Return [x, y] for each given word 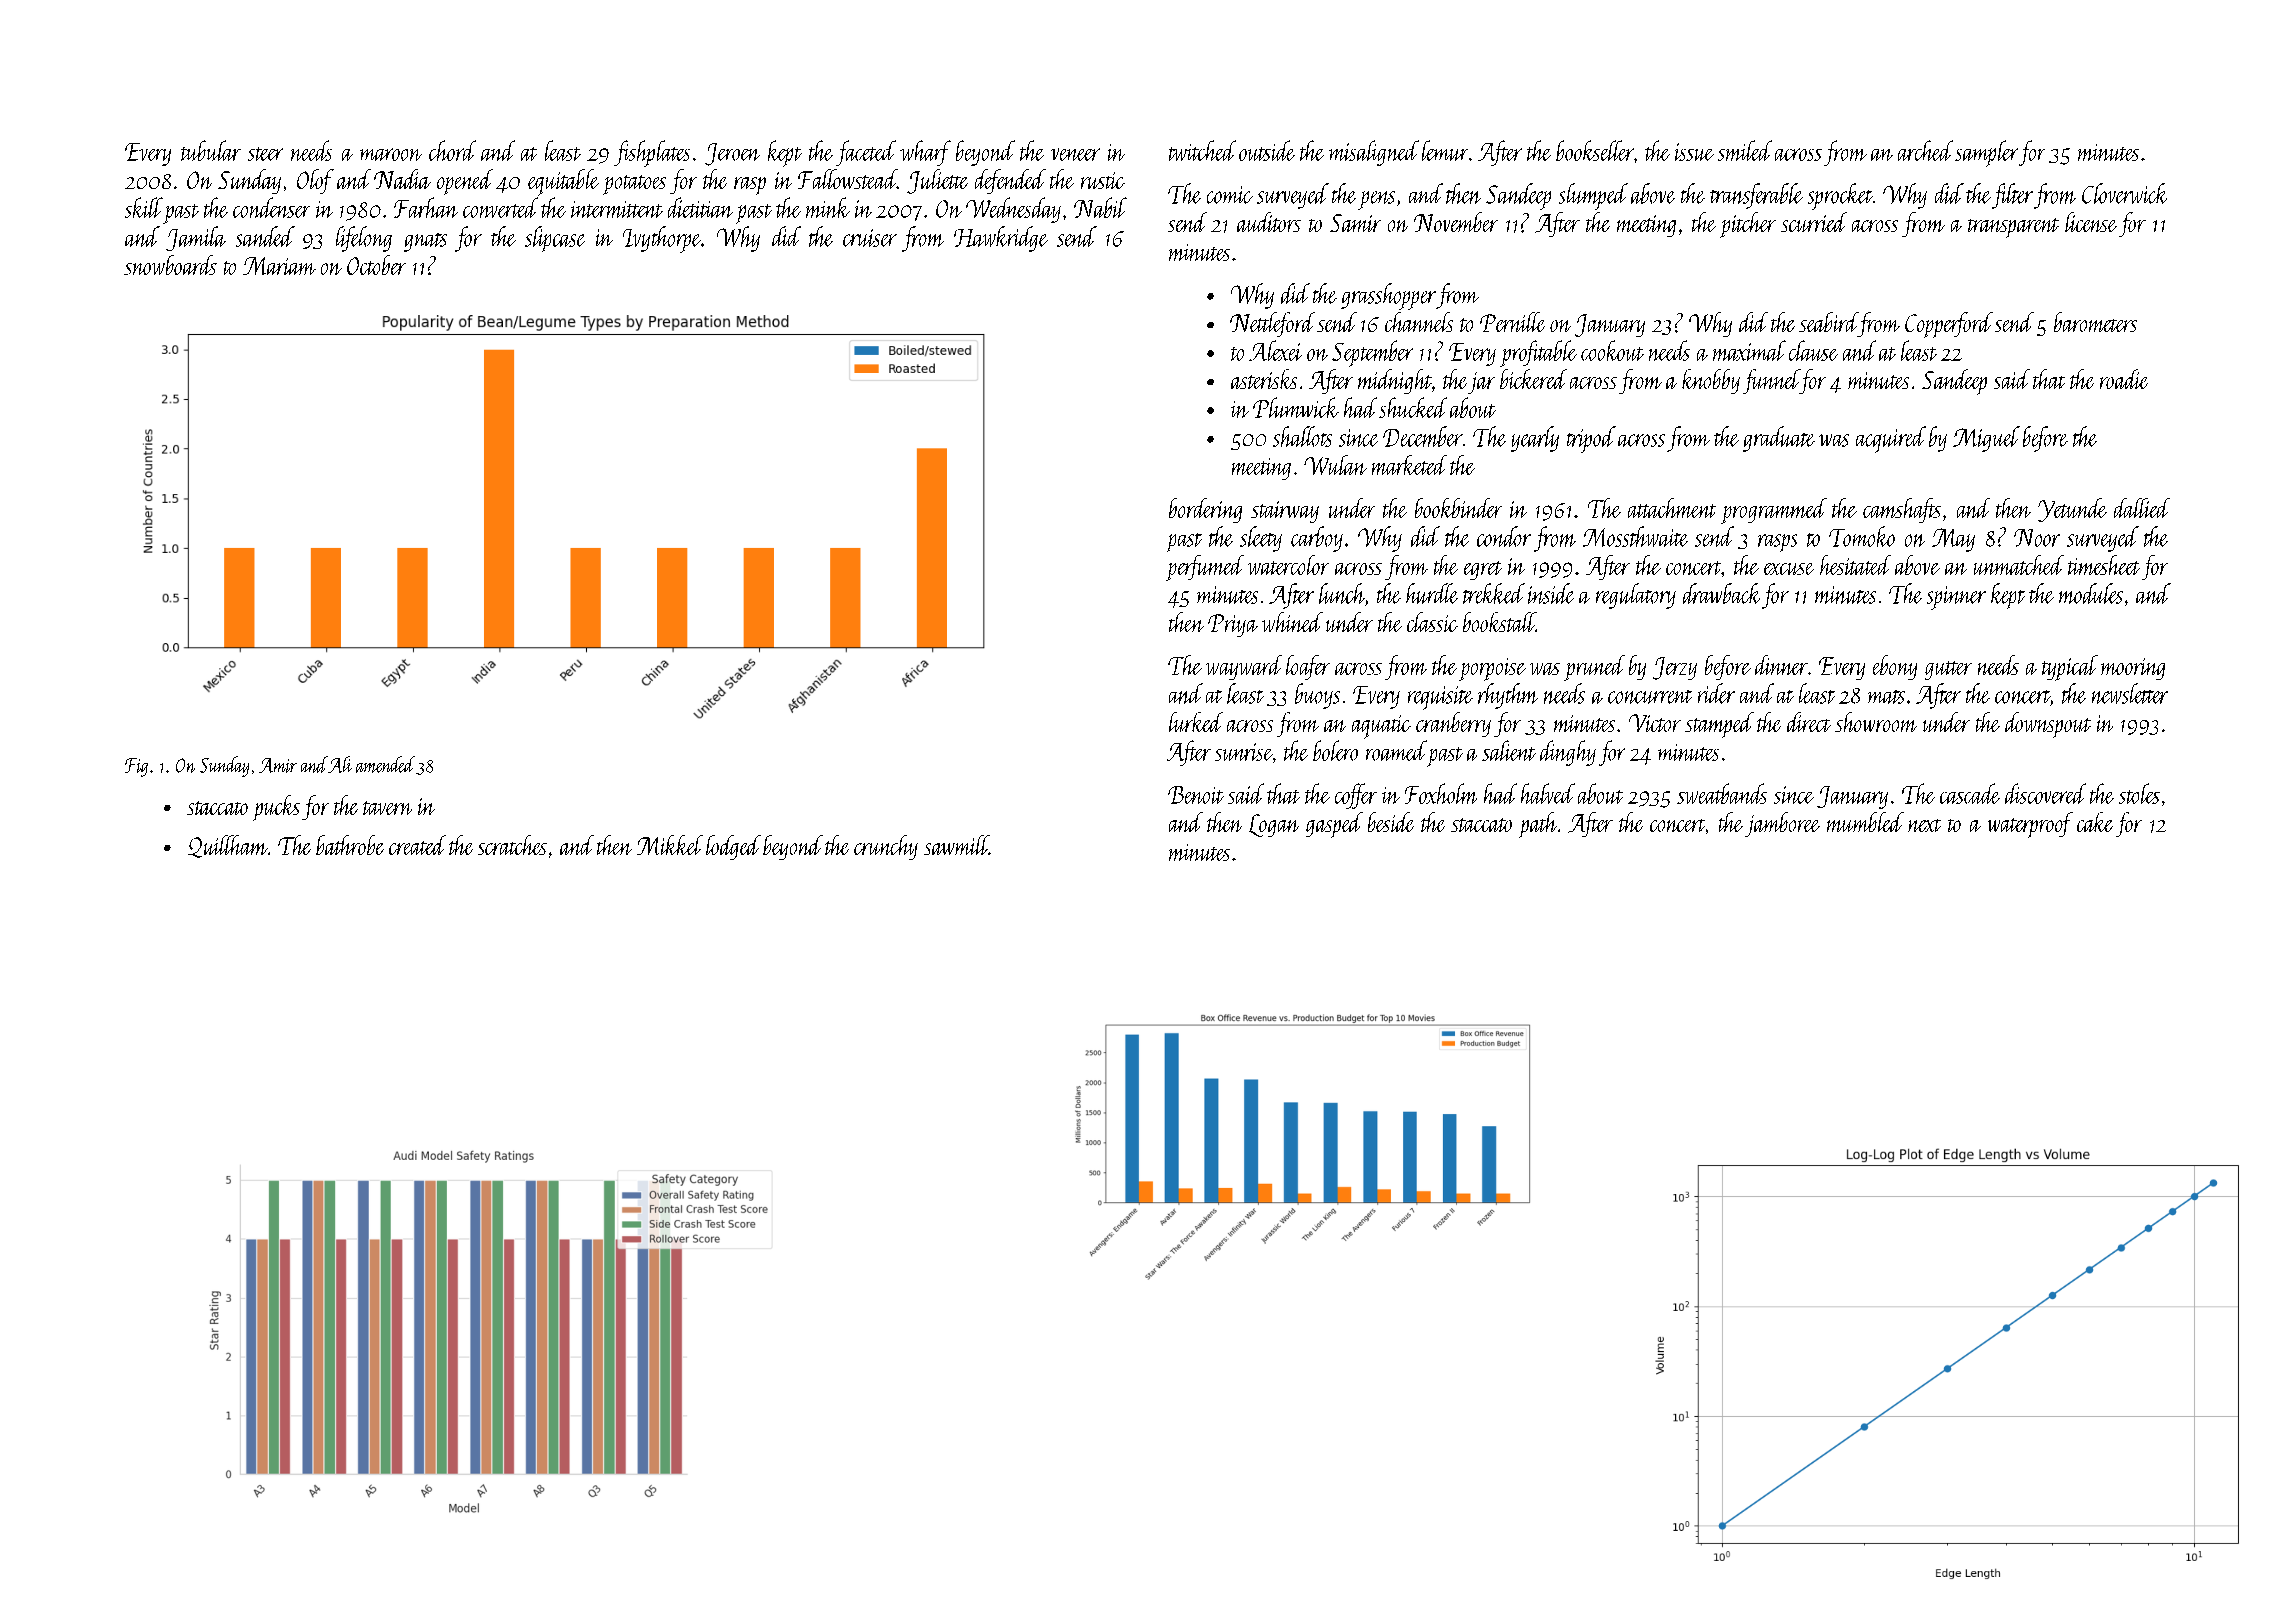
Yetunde [2072, 510]
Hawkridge [1001, 239]
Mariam [279, 266]
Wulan [1335, 465]
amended [385, 764]
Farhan [426, 207]
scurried [1814, 222]
